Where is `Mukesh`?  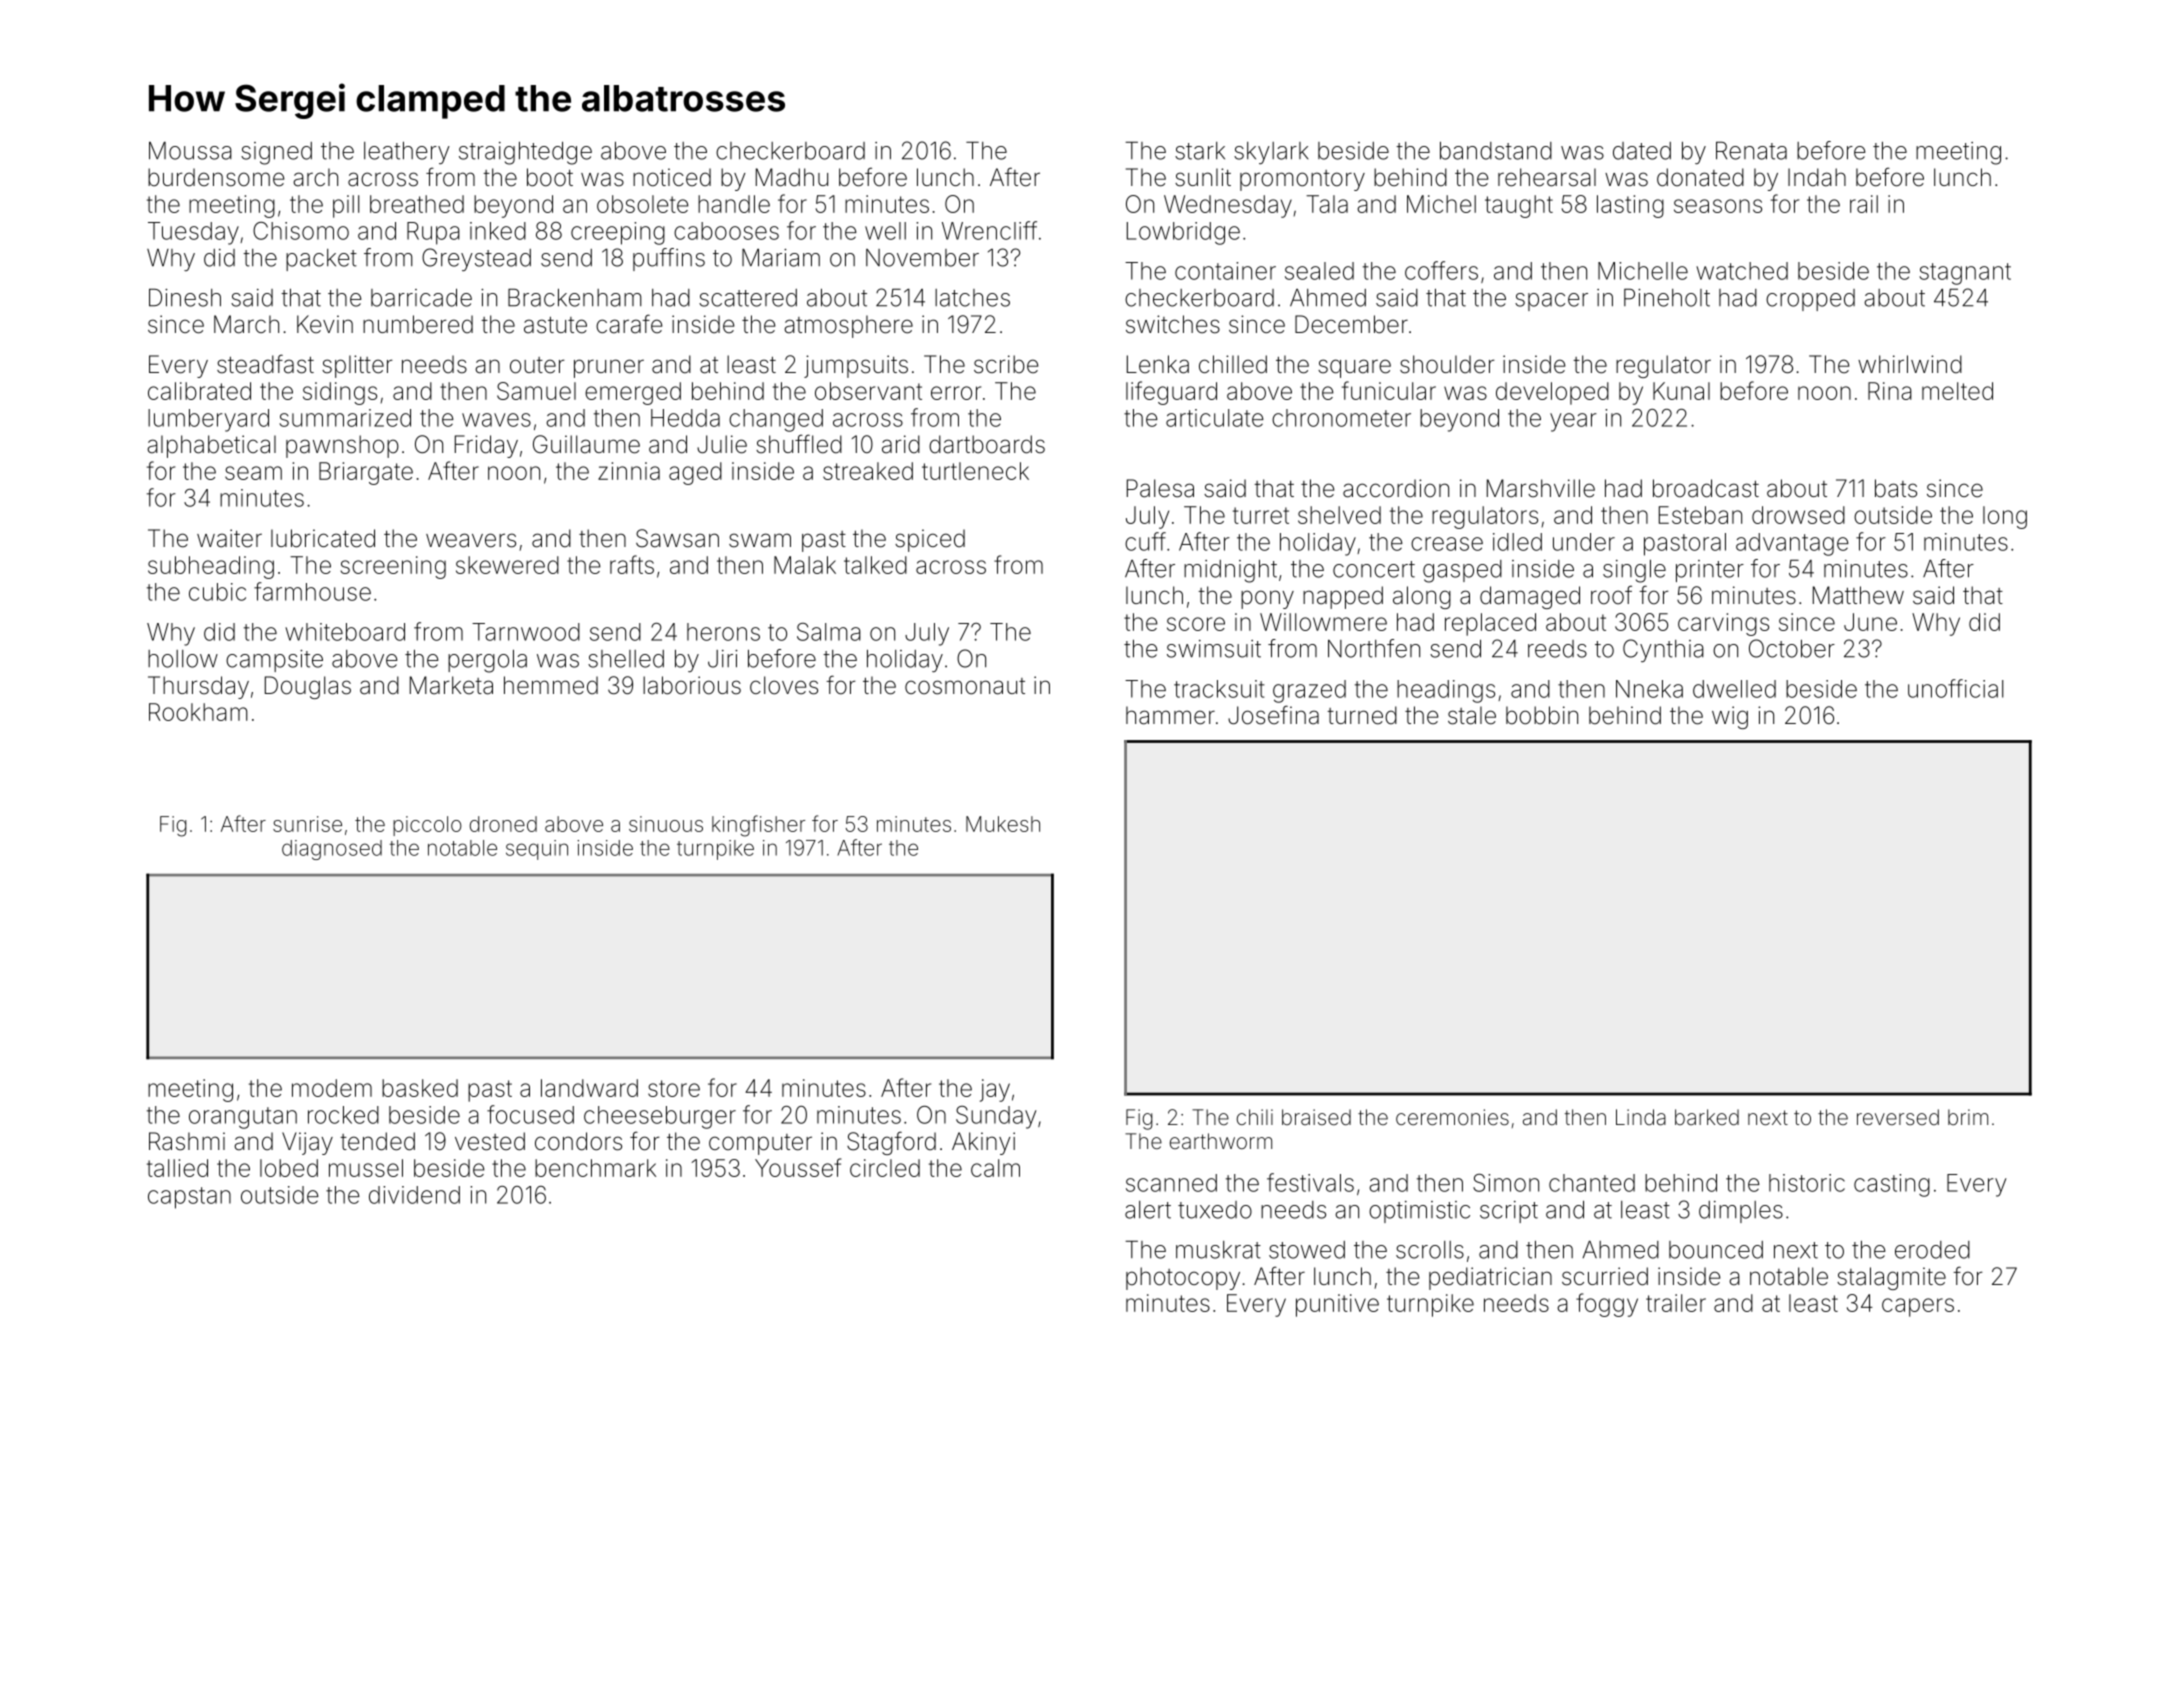
Mukesh is located at coordinates (1003, 824).
